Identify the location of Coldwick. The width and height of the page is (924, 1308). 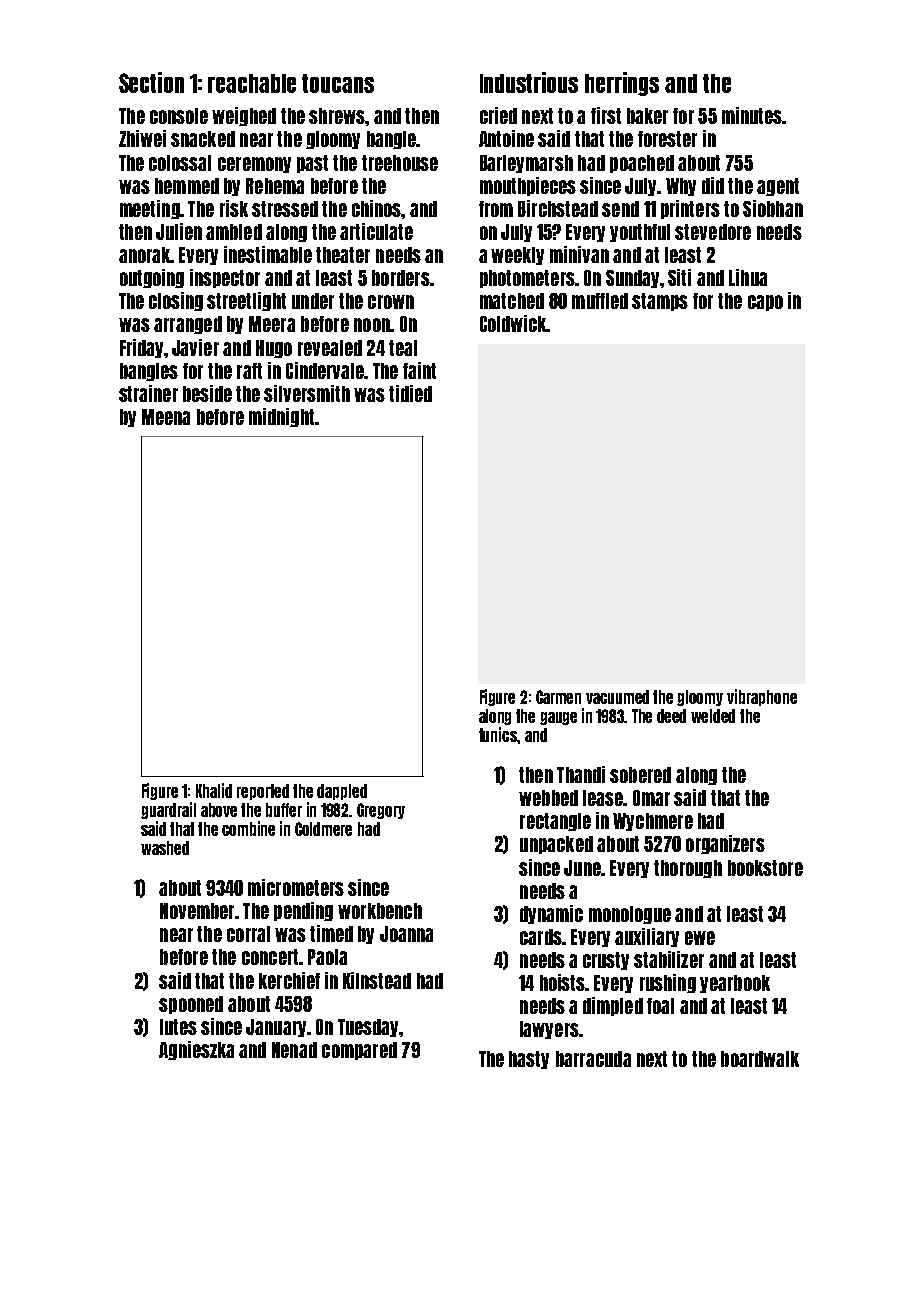
(513, 323).
